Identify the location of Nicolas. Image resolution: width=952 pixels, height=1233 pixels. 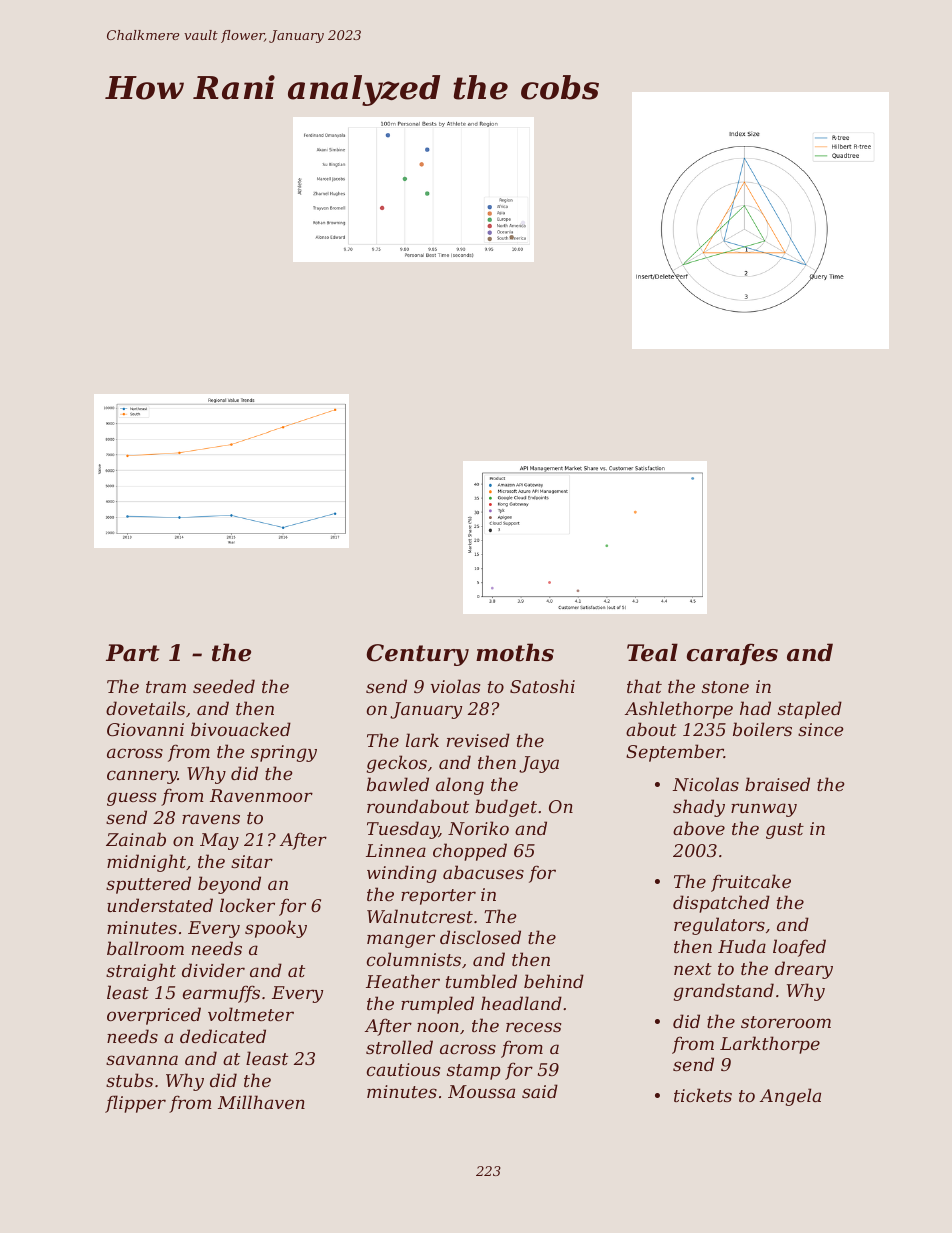
(706, 784).
